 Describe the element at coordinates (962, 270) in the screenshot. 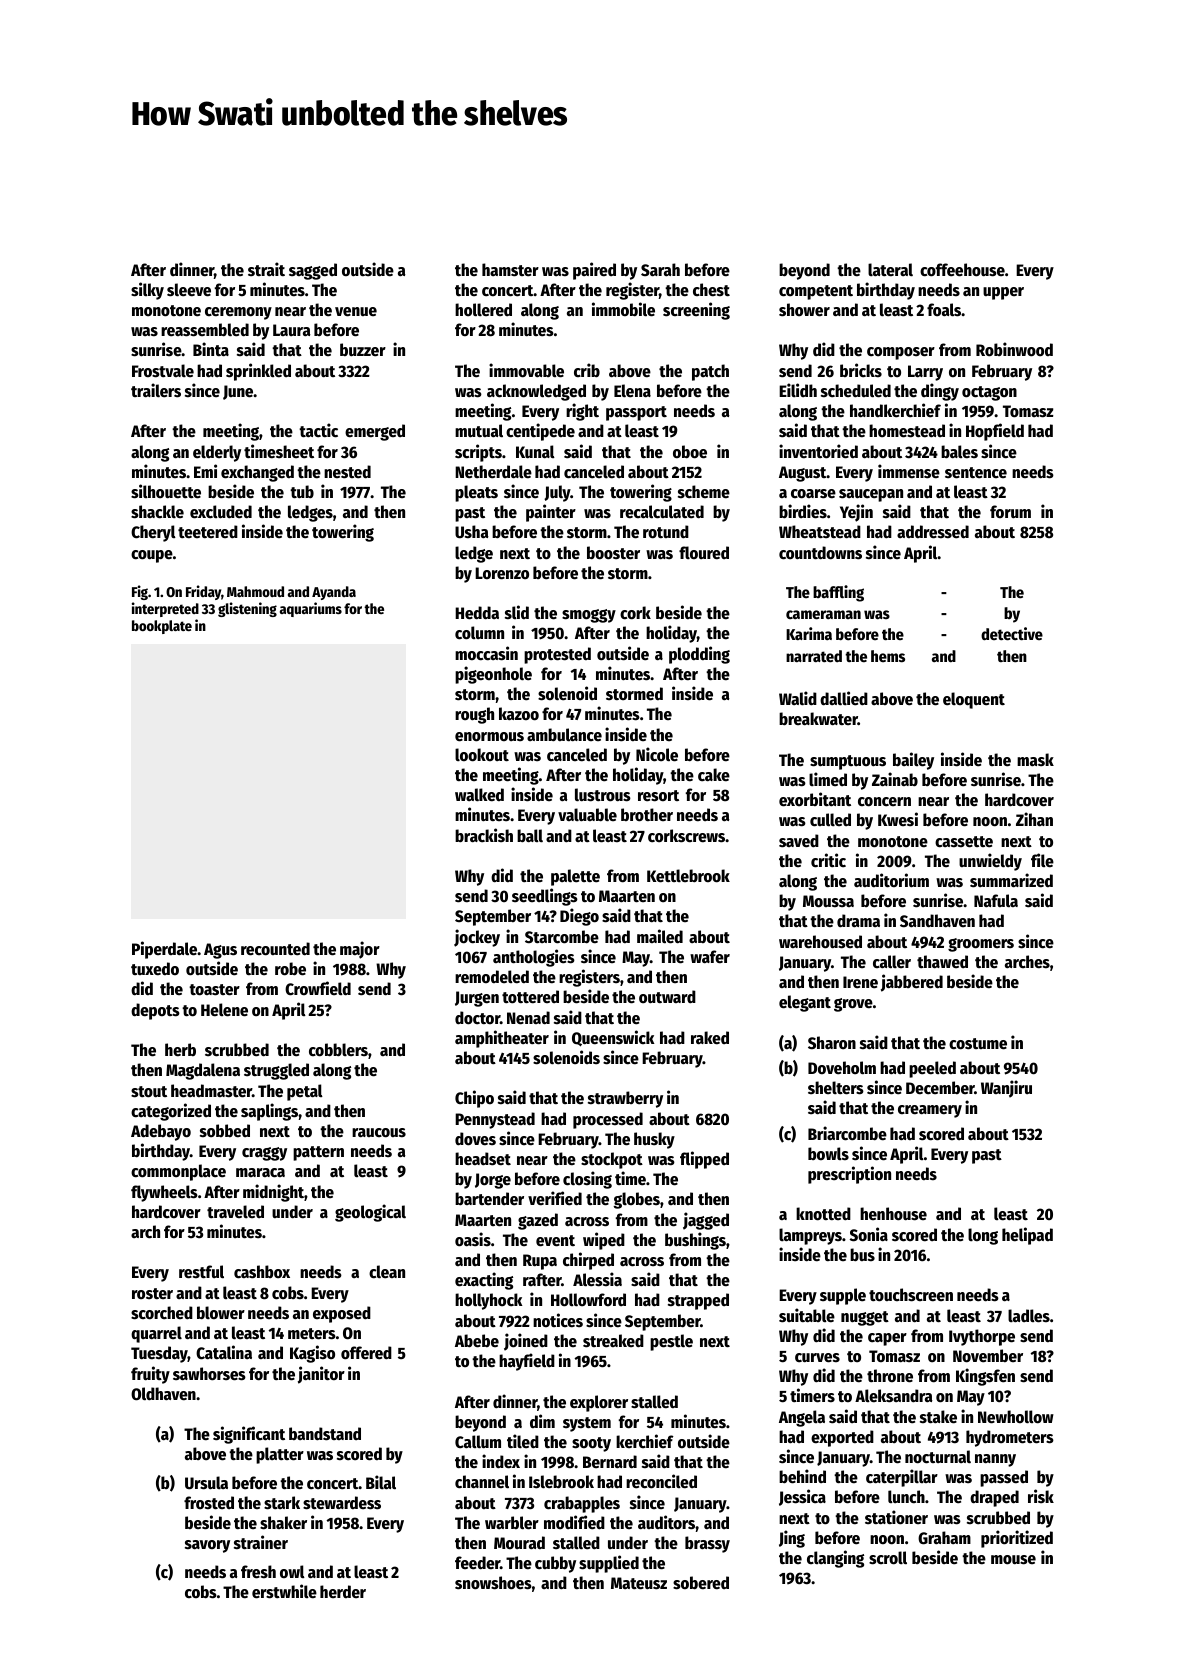

I see `coffeehouse` at that location.
